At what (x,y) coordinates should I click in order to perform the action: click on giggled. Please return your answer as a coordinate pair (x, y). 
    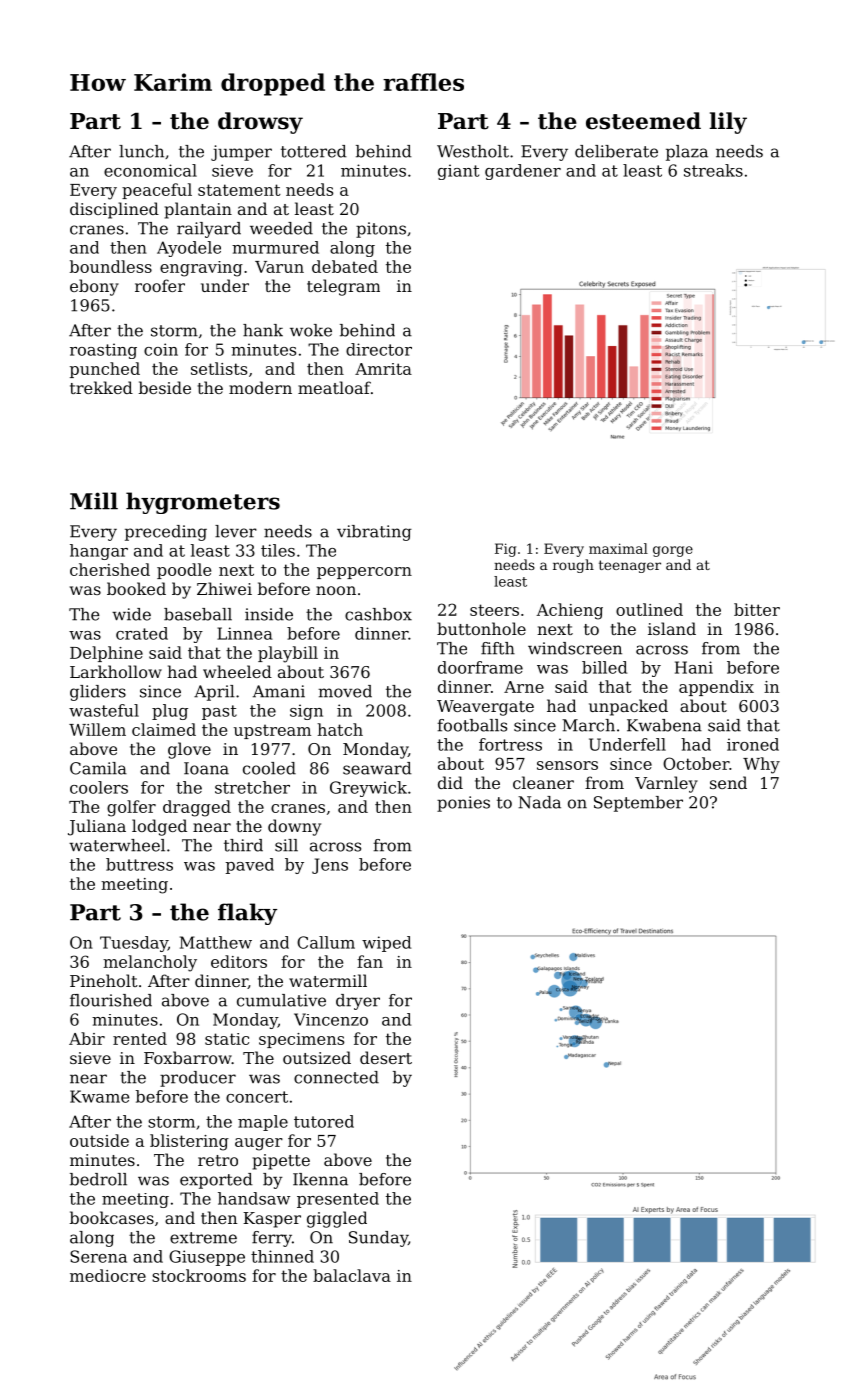
    Looking at the image, I should click on (337, 1219).
